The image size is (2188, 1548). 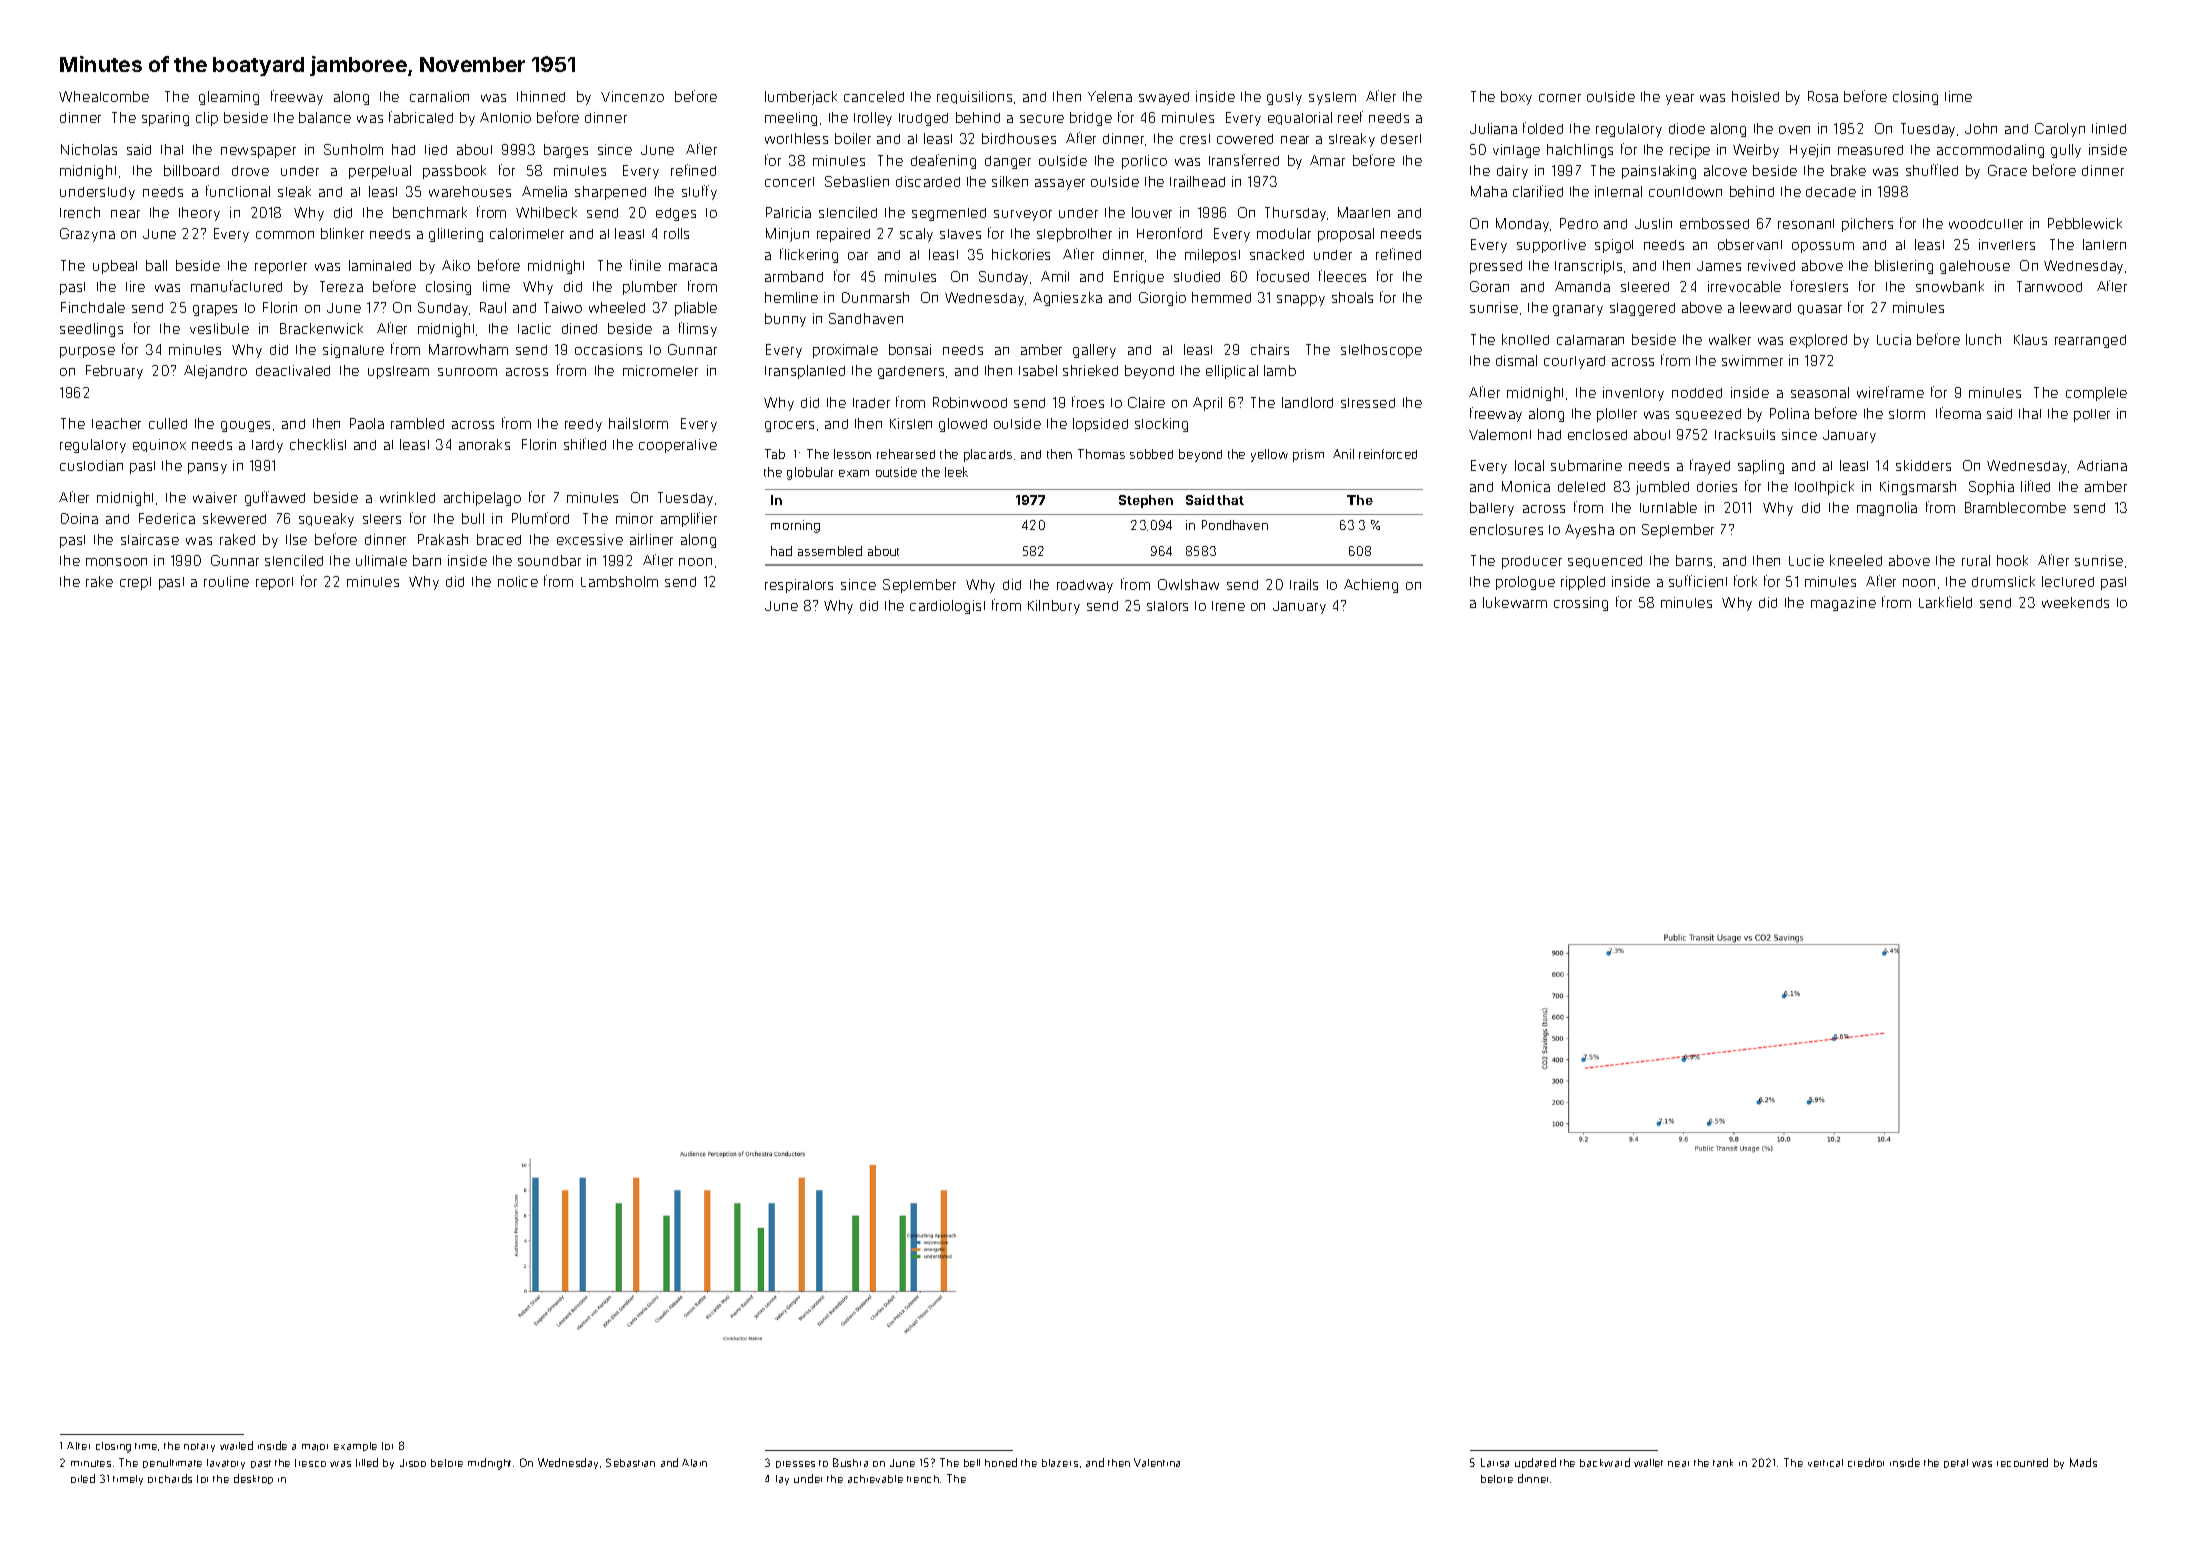 What do you see at coordinates (1755, 96) in the document?
I see `hoisted` at bounding box center [1755, 96].
